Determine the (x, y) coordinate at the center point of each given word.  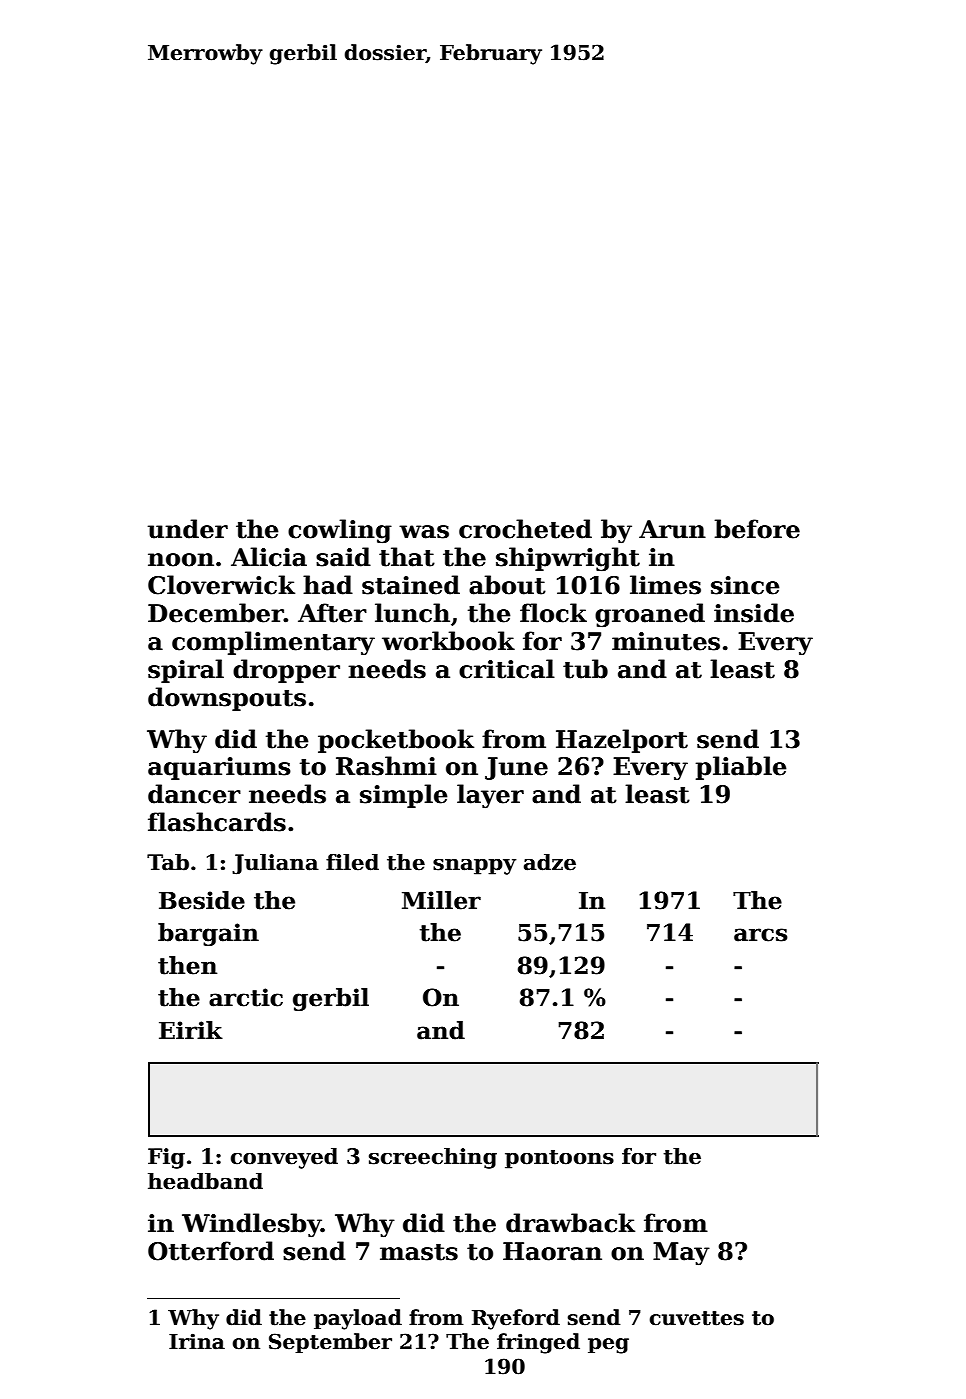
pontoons (559, 1159)
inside (754, 613)
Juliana (275, 864)
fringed (538, 1343)
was (424, 532)
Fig (166, 1158)
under (188, 529)
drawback (570, 1223)
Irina (197, 1341)
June (516, 768)
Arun (672, 529)
